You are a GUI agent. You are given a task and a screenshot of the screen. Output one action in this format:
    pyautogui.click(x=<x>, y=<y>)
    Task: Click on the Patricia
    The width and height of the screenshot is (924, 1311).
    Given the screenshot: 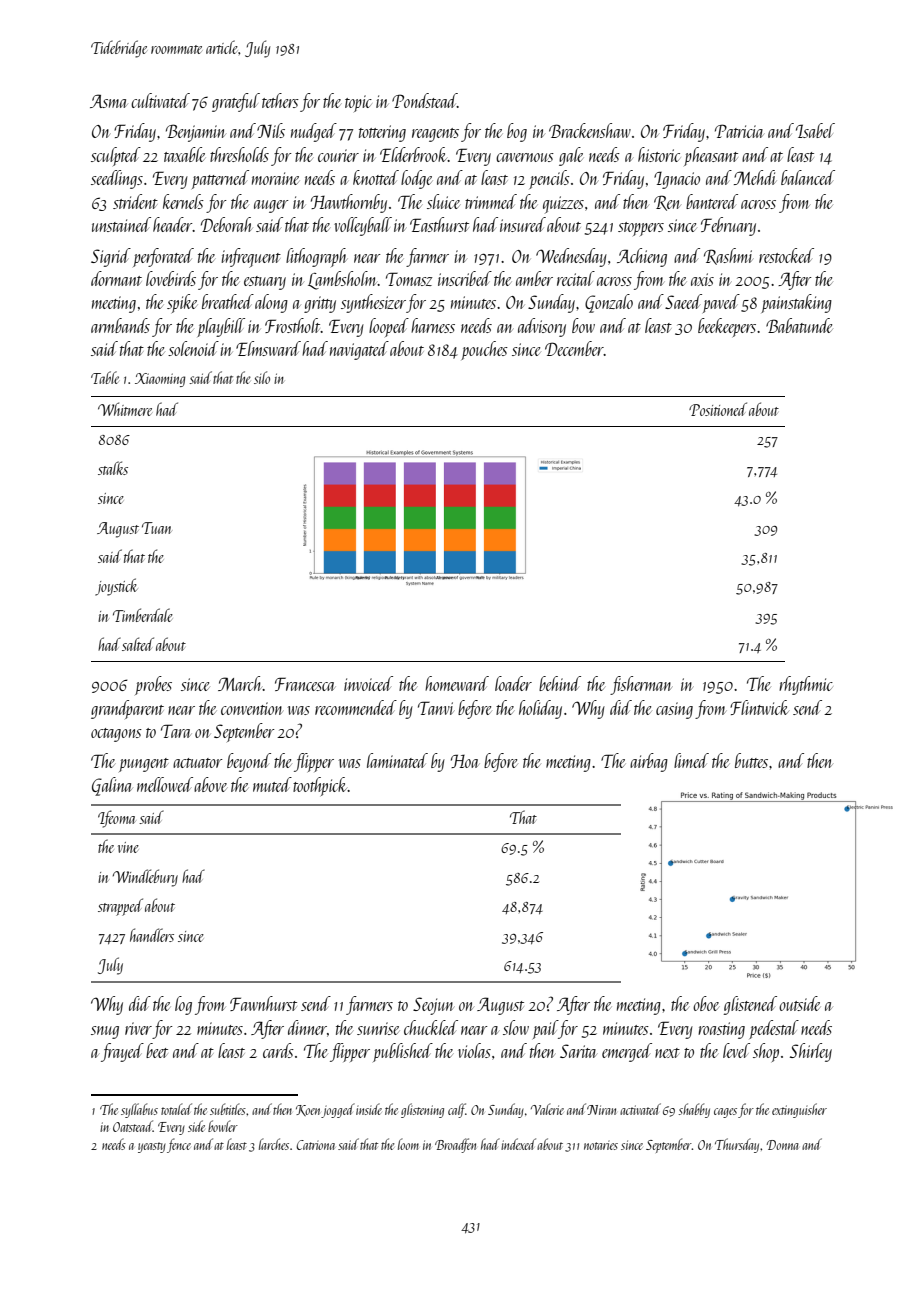 What is the action you would take?
    pyautogui.click(x=739, y=131)
